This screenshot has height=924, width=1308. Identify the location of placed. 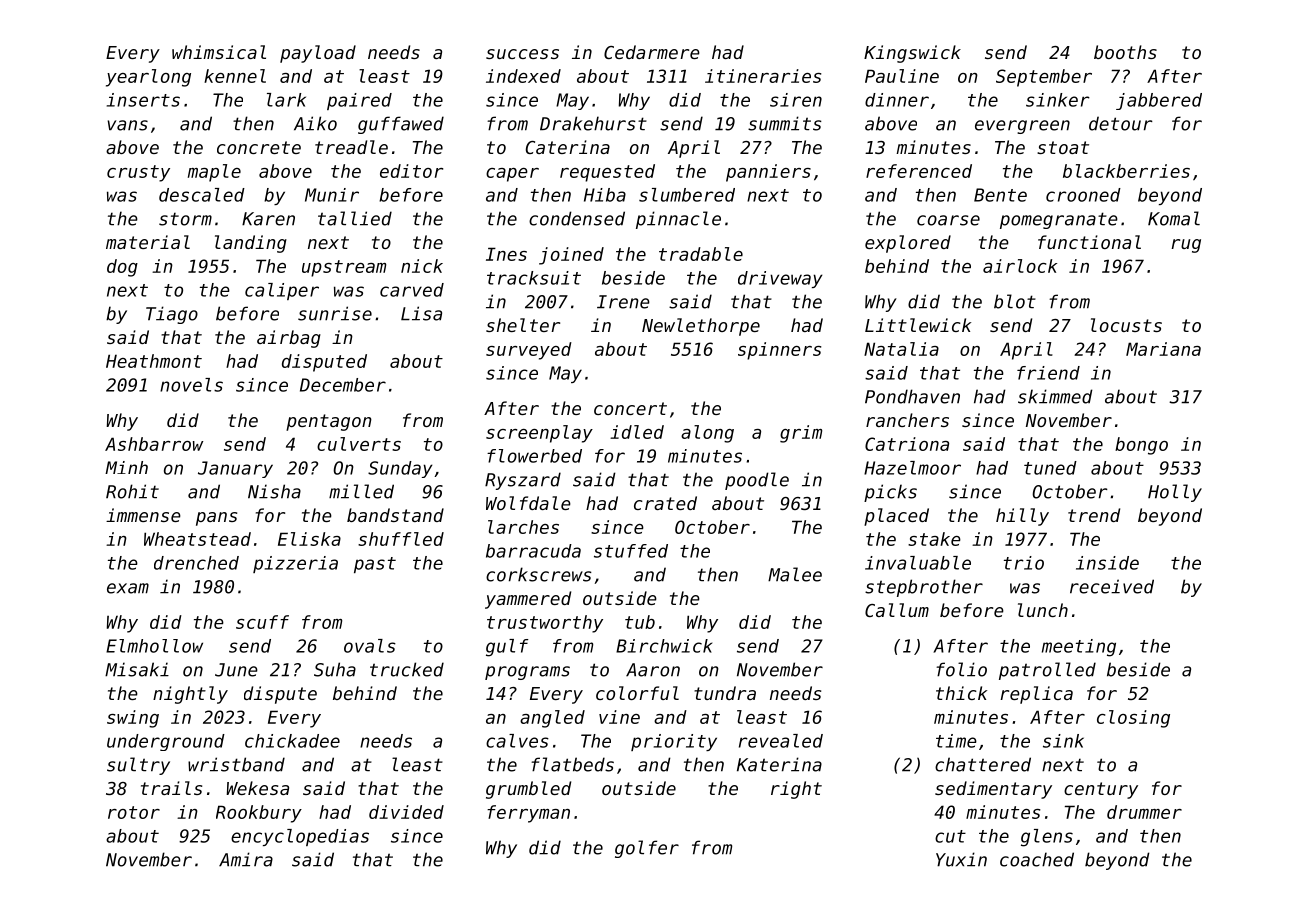
(896, 517).
